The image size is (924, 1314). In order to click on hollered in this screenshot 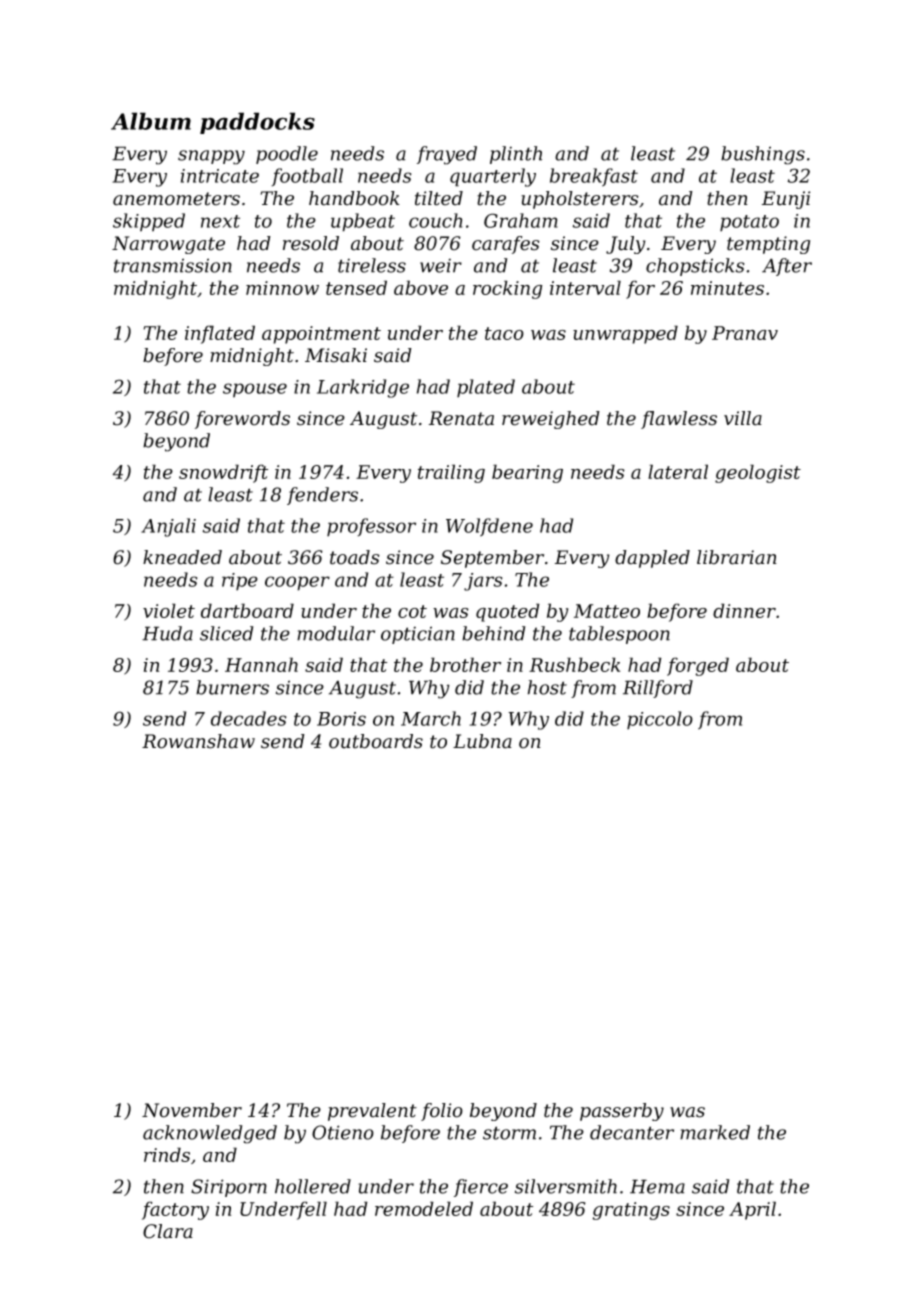, I will do `click(313, 1186)`.
